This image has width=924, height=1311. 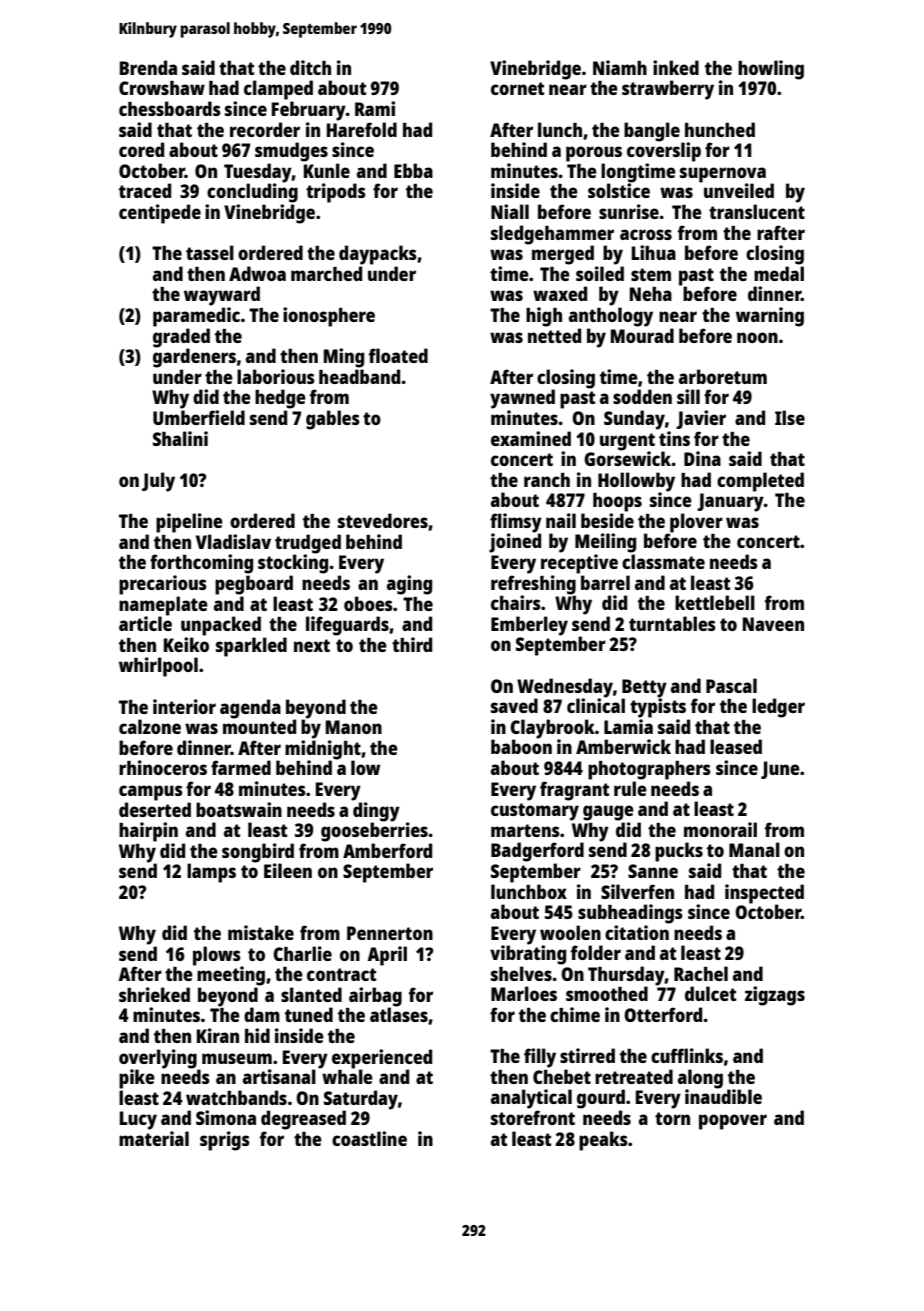 What do you see at coordinates (137, 1079) in the image?
I see `pike` at bounding box center [137, 1079].
